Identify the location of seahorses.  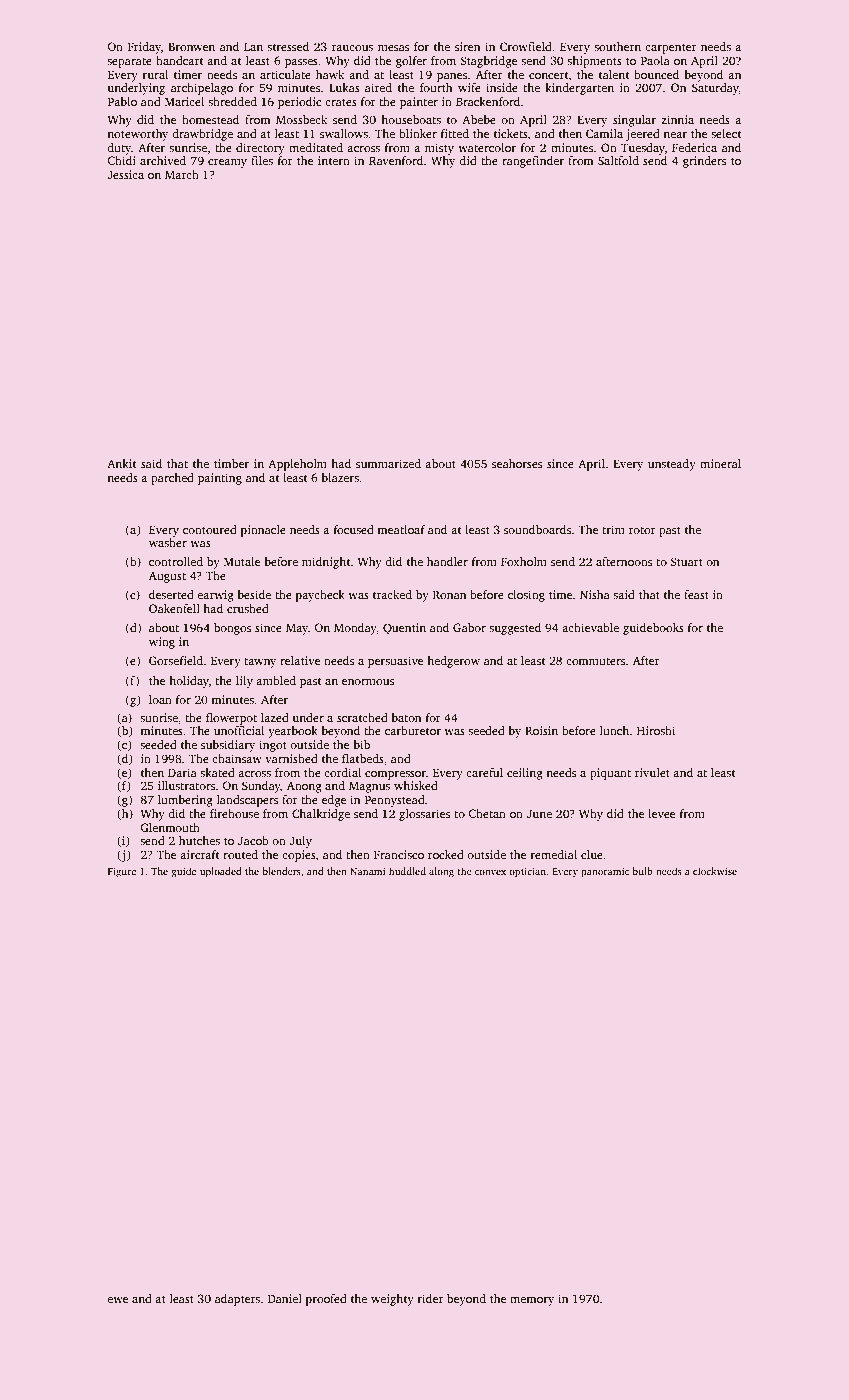
(517, 463).
